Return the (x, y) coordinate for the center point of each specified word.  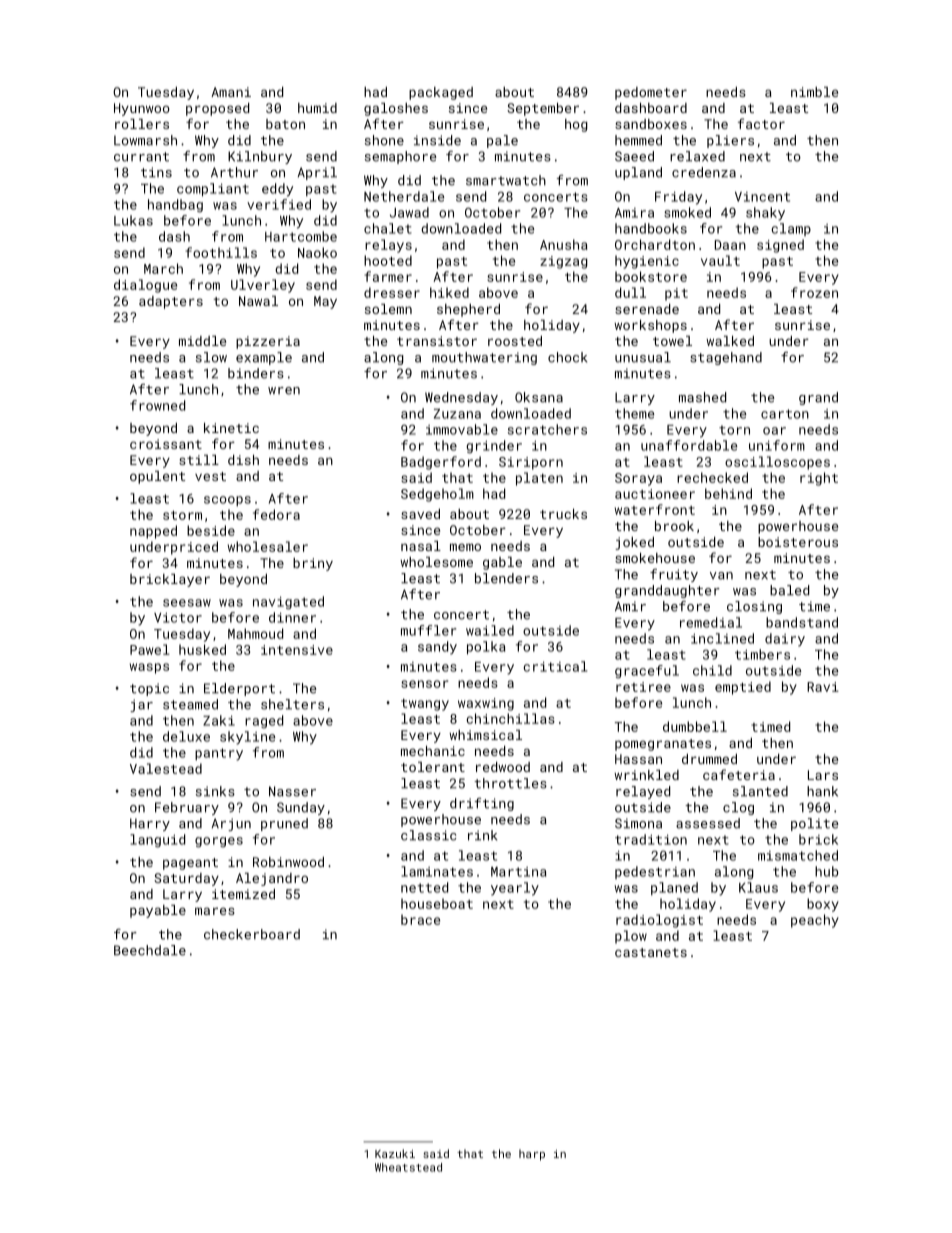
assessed (708, 823)
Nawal (258, 301)
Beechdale (150, 950)
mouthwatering (484, 358)
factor (761, 123)
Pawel (150, 649)
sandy (437, 648)
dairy (785, 640)
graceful (647, 672)
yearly (515, 889)
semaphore (401, 157)
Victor (178, 618)
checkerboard (252, 934)
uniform (777, 445)
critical (555, 666)
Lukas (133, 220)
